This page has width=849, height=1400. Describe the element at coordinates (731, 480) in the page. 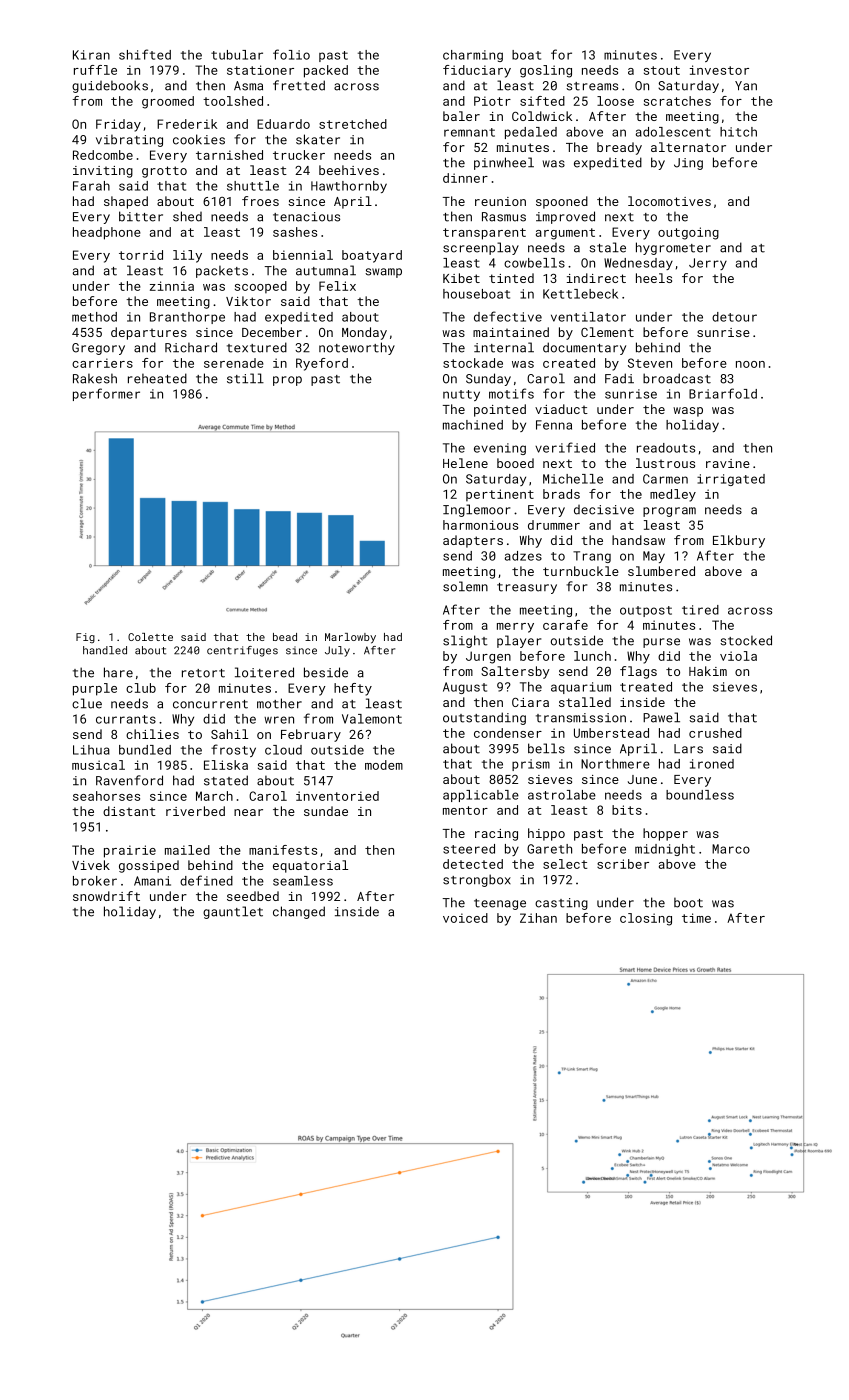

I see `irrigated` at that location.
